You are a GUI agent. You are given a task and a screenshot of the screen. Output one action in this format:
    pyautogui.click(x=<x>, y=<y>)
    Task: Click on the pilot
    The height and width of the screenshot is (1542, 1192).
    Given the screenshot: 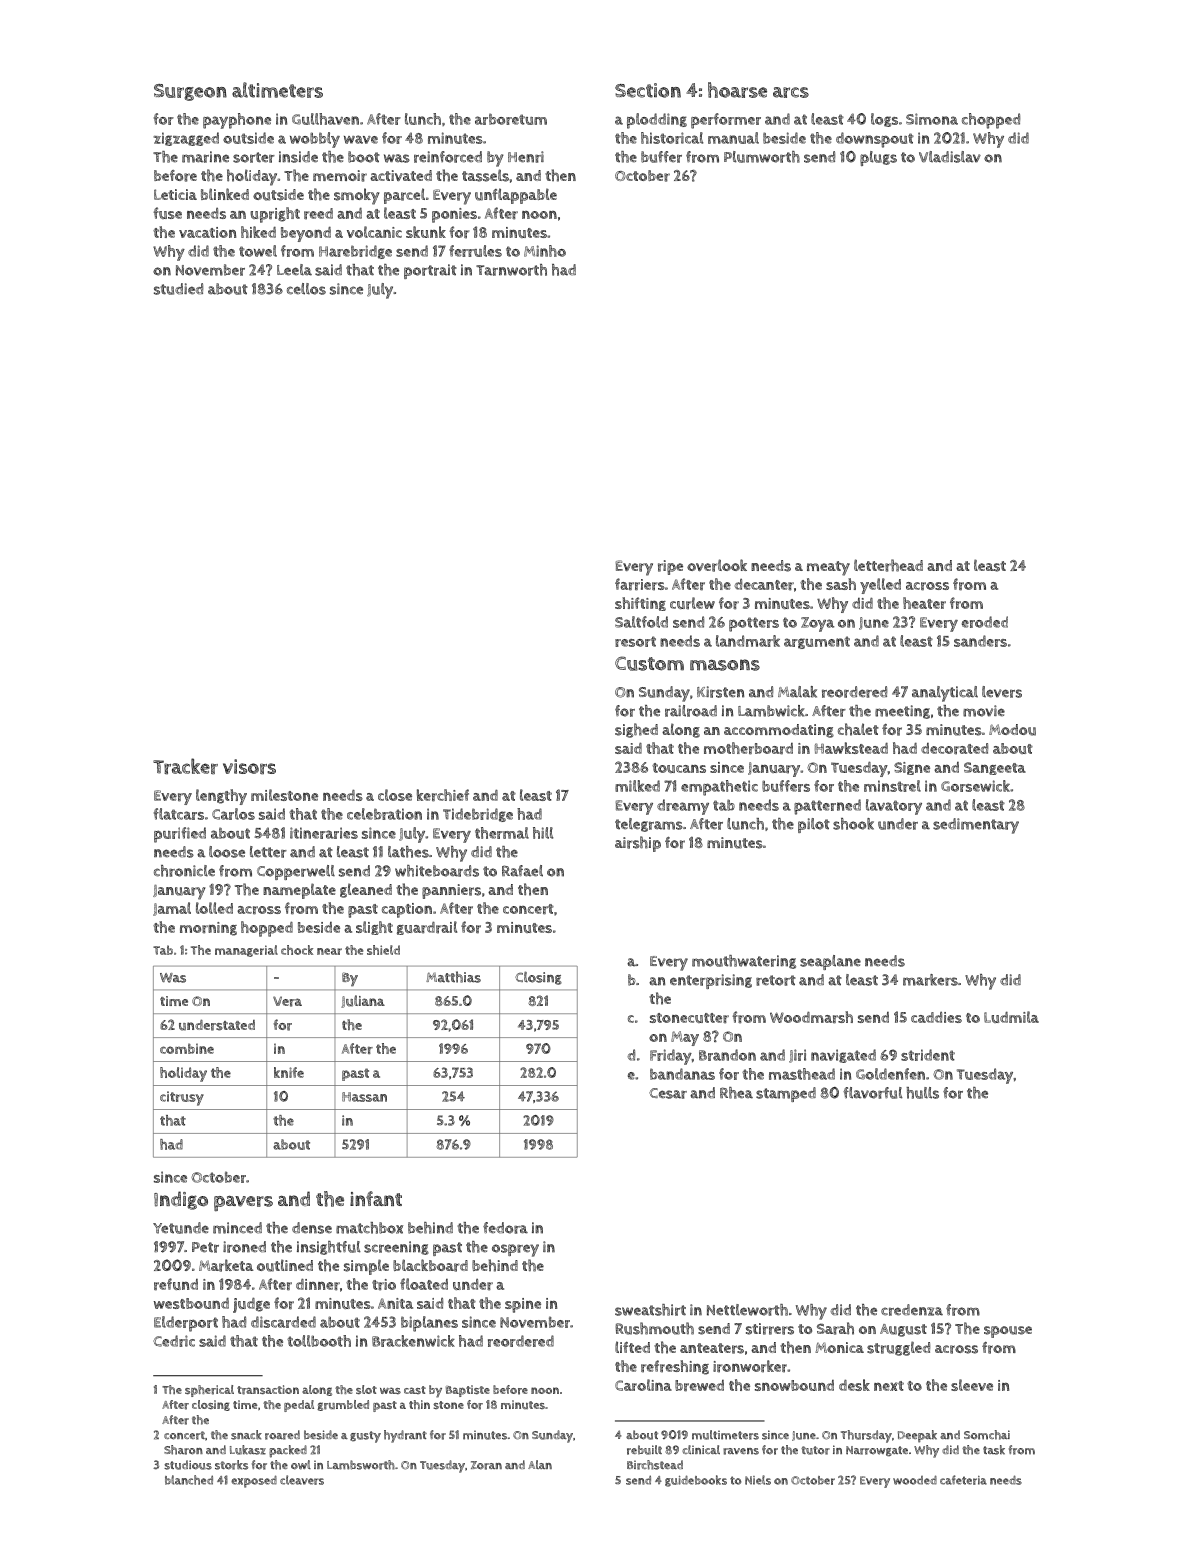 What is the action you would take?
    pyautogui.click(x=814, y=825)
